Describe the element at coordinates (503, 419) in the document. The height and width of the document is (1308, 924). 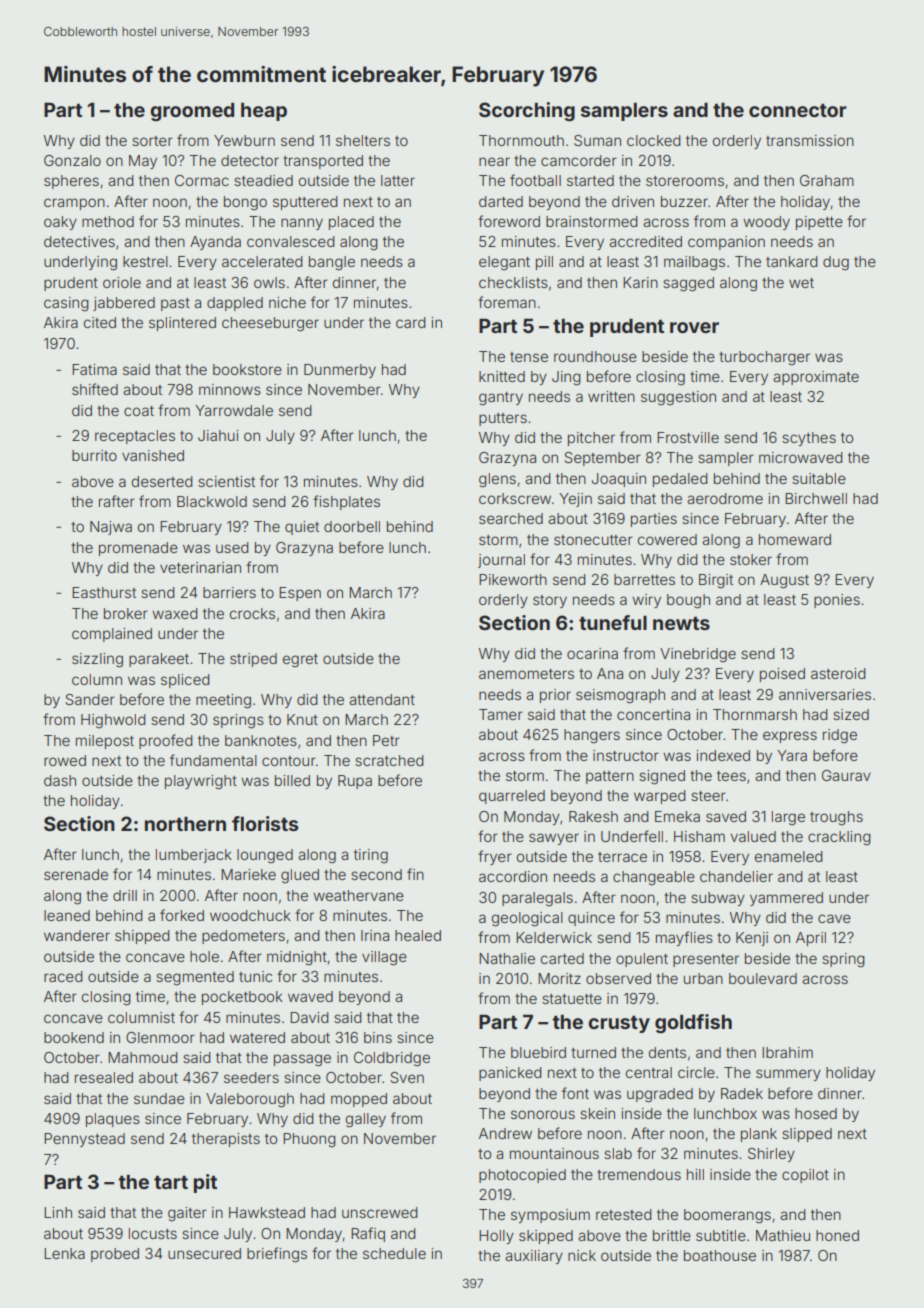
I see `putters` at that location.
